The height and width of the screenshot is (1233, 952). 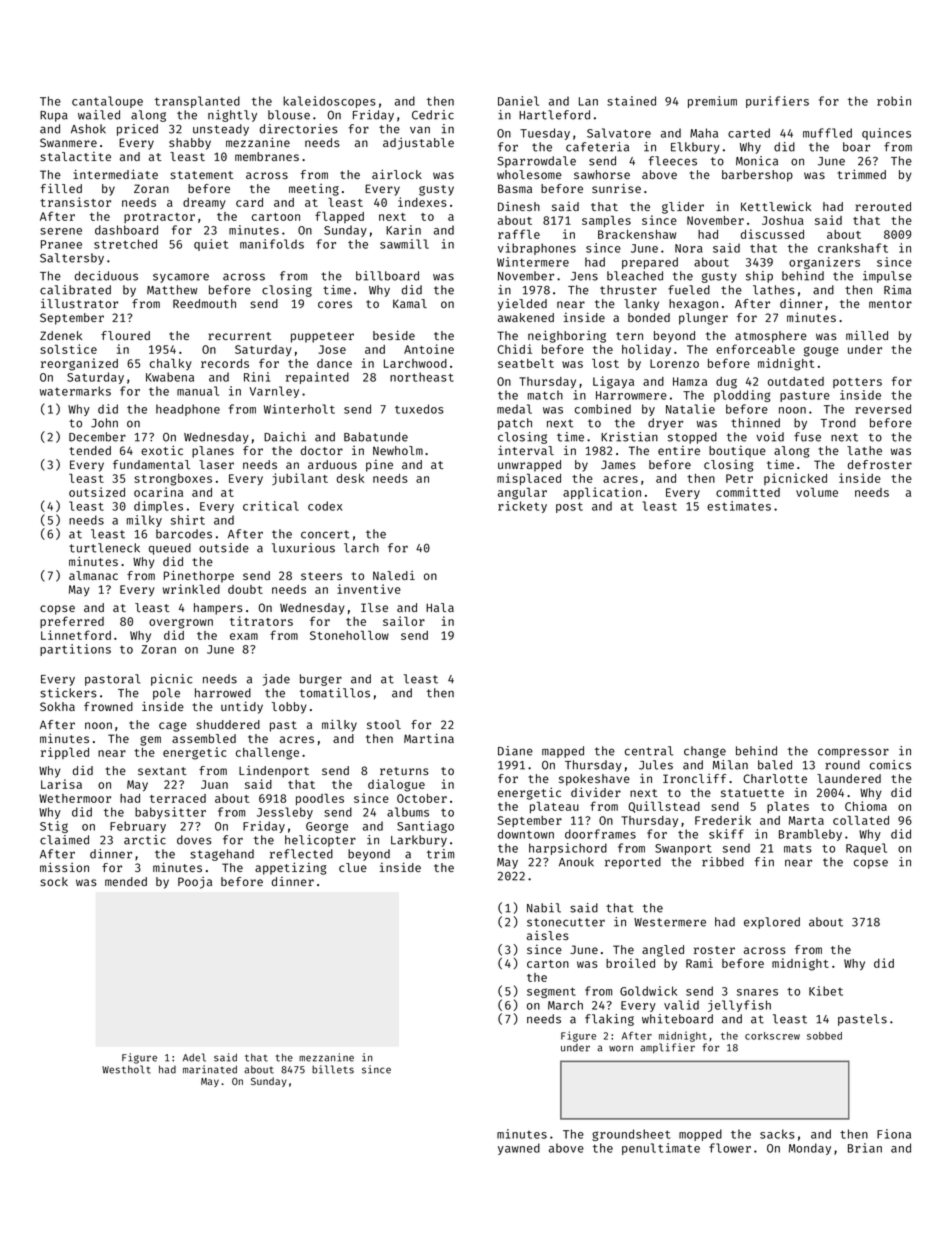 I want to click on robin, so click(x=894, y=101).
